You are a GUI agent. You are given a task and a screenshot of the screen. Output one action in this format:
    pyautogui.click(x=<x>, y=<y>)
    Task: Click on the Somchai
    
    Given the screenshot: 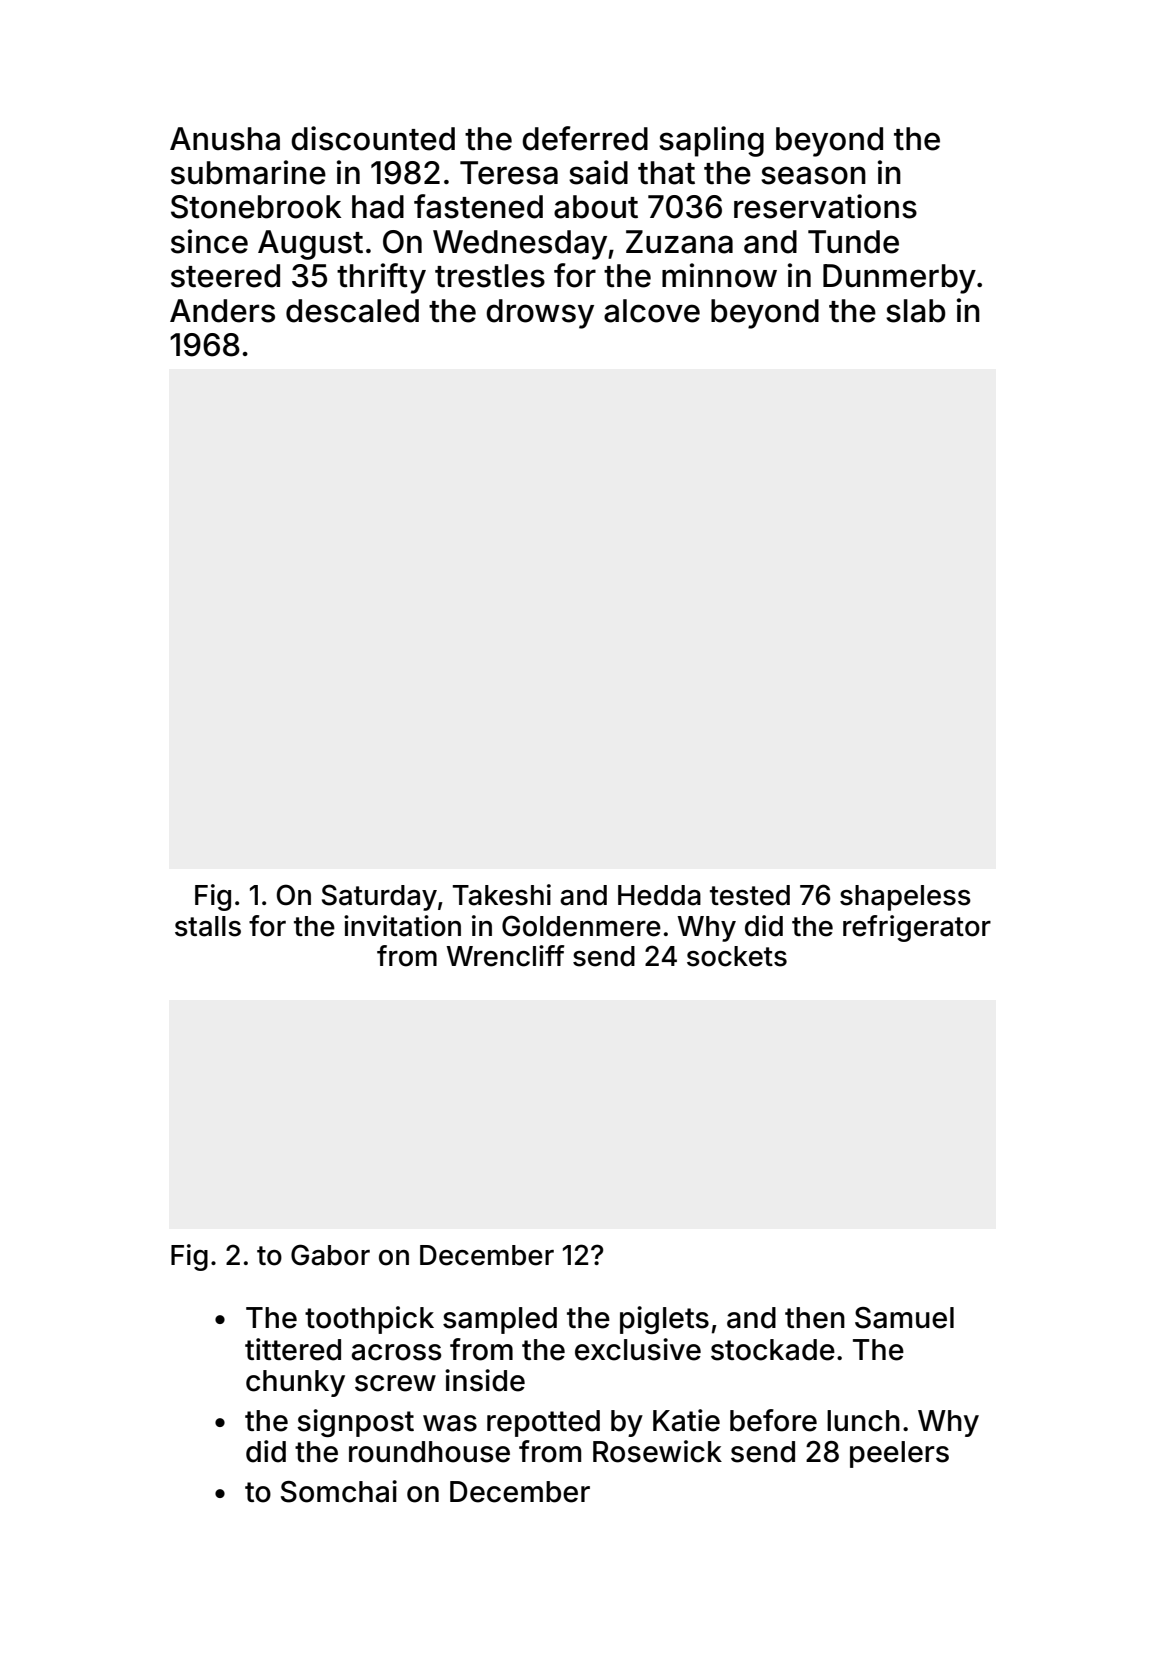 What is the action you would take?
    pyautogui.click(x=339, y=1491)
